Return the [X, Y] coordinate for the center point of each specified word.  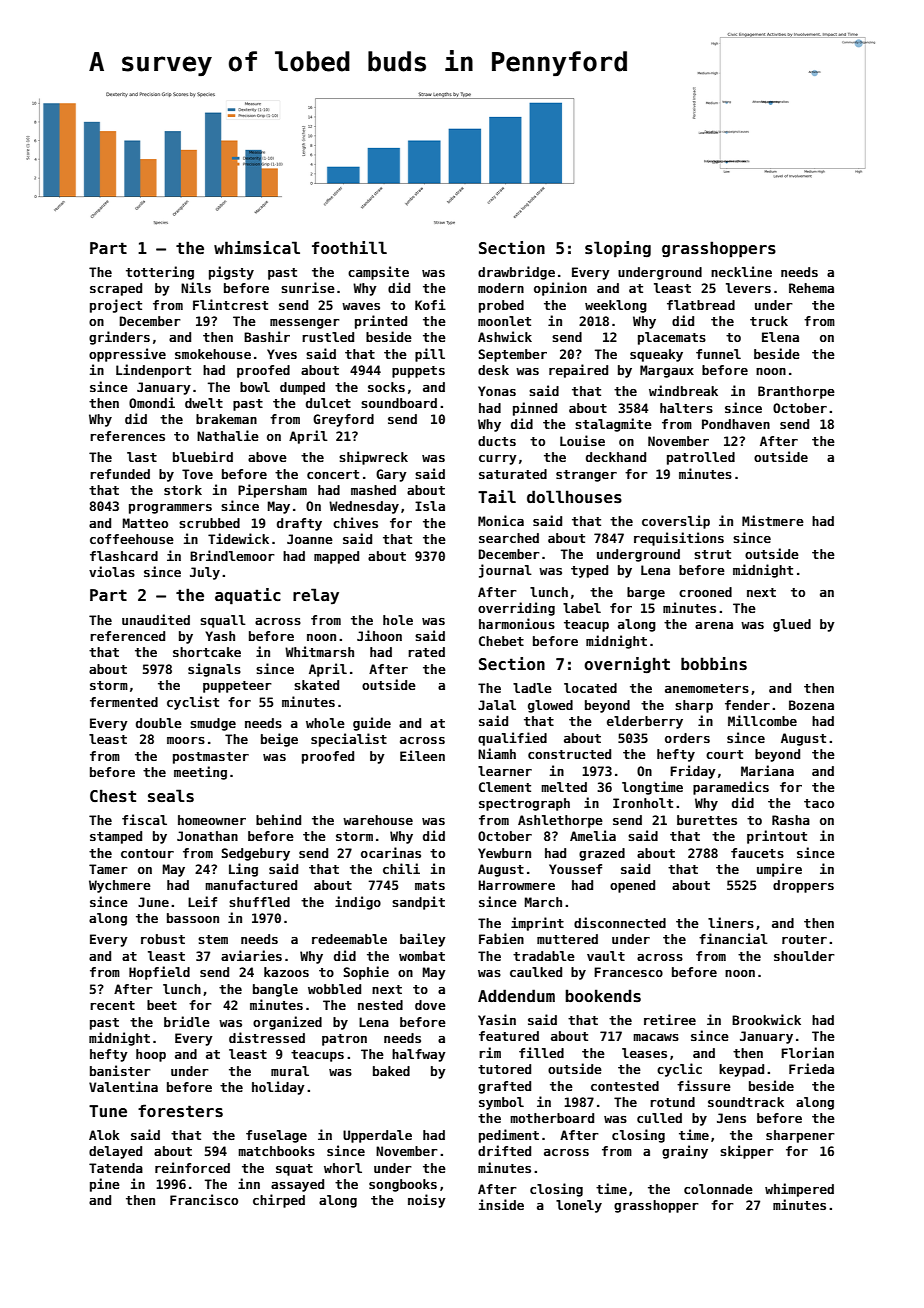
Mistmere [773, 520]
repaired [578, 371]
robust [163, 939]
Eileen [422, 755]
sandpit [418, 903]
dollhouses [574, 497]
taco [819, 803]
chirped [279, 1201]
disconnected [620, 922]
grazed [602, 854]
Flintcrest [230, 304]
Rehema [811, 288]
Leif [202, 901]
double [159, 723]
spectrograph [524, 804]
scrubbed [209, 523]
